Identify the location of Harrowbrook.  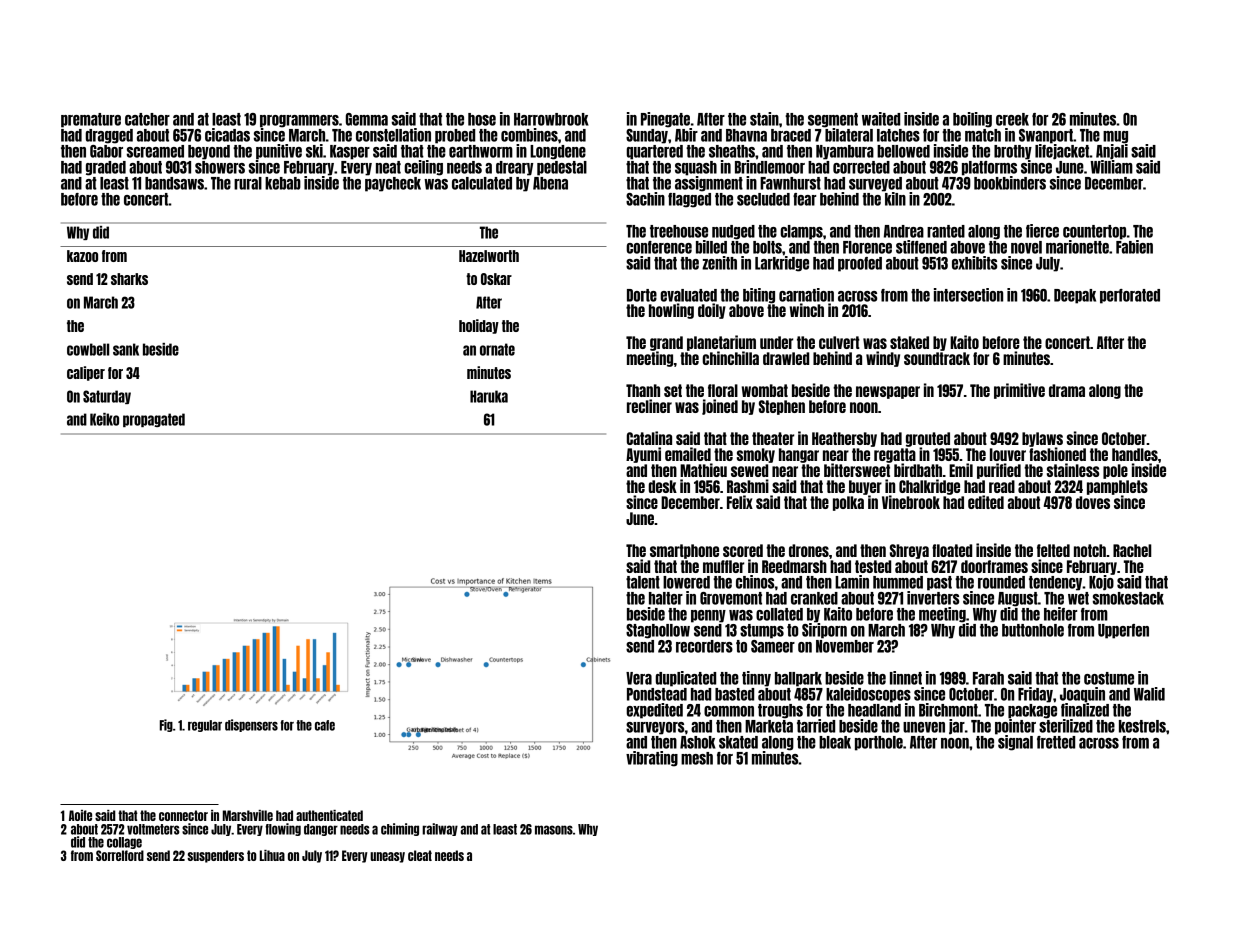
(551, 119).
